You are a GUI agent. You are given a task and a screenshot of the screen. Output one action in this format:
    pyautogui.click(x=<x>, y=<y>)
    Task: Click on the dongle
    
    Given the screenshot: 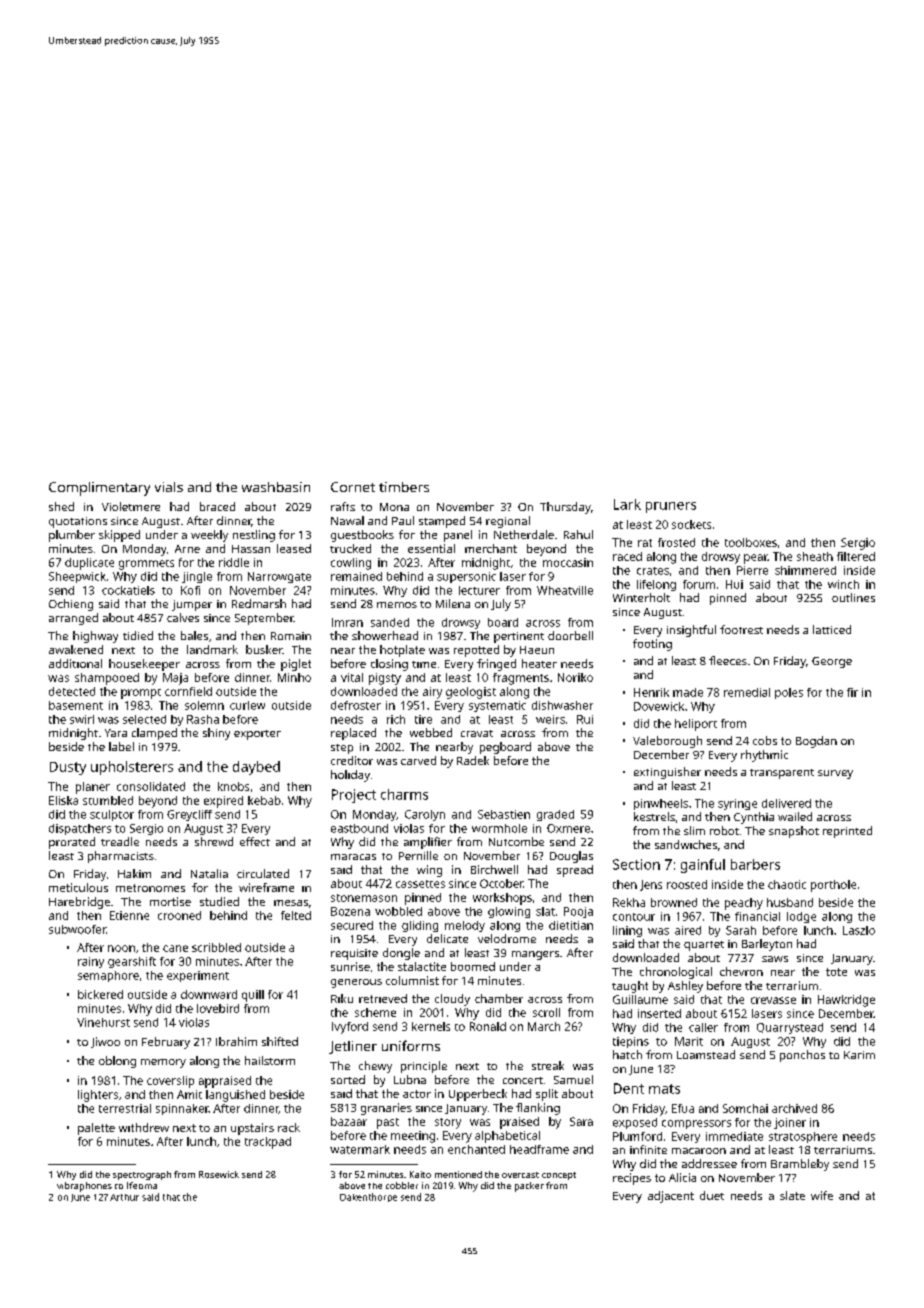 What is the action you would take?
    pyautogui.click(x=401, y=954)
